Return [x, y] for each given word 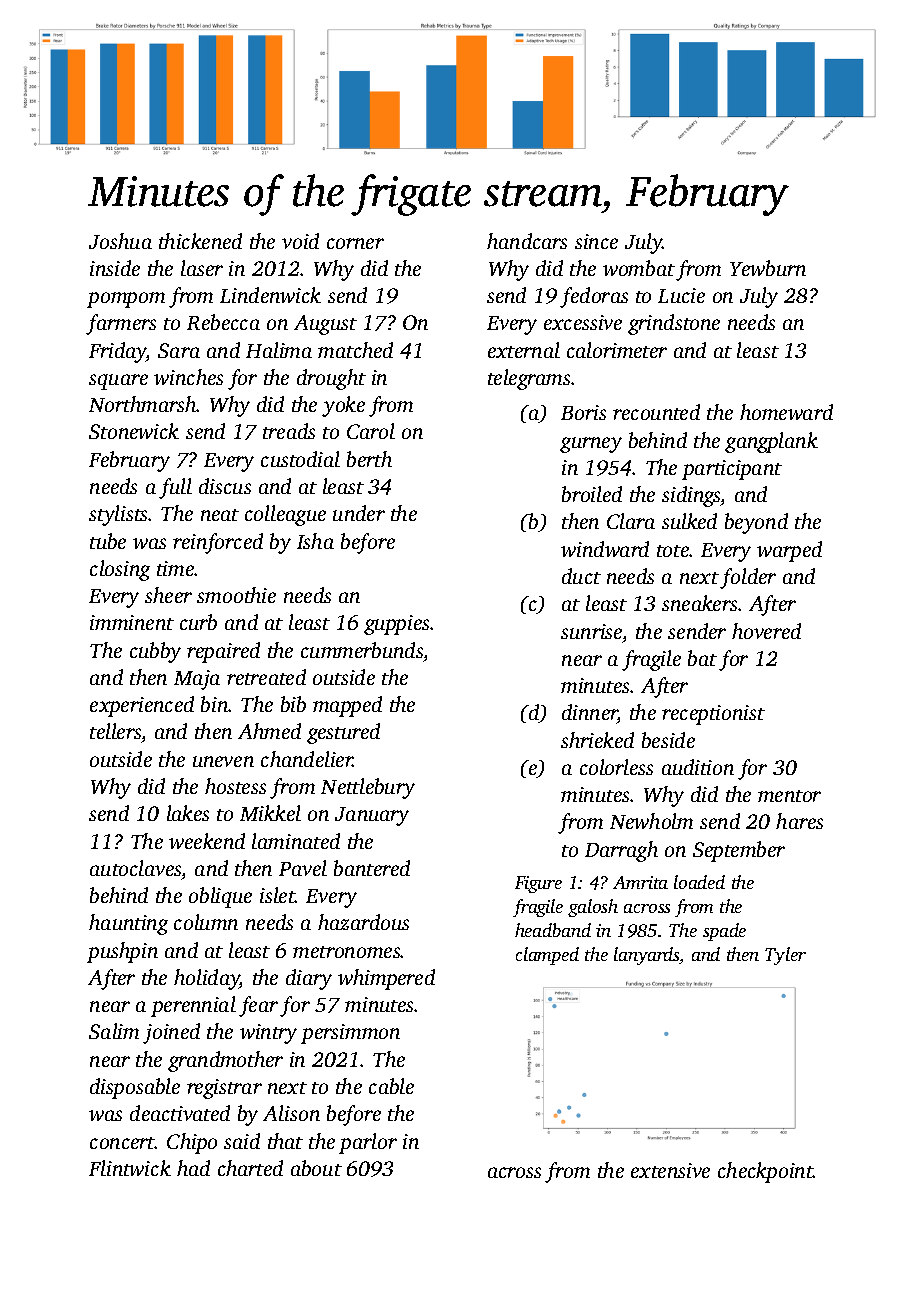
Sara [179, 350]
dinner [590, 714]
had [193, 1168]
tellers [115, 731]
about [316, 1168]
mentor [789, 796]
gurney [591, 445]
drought [331, 379]
